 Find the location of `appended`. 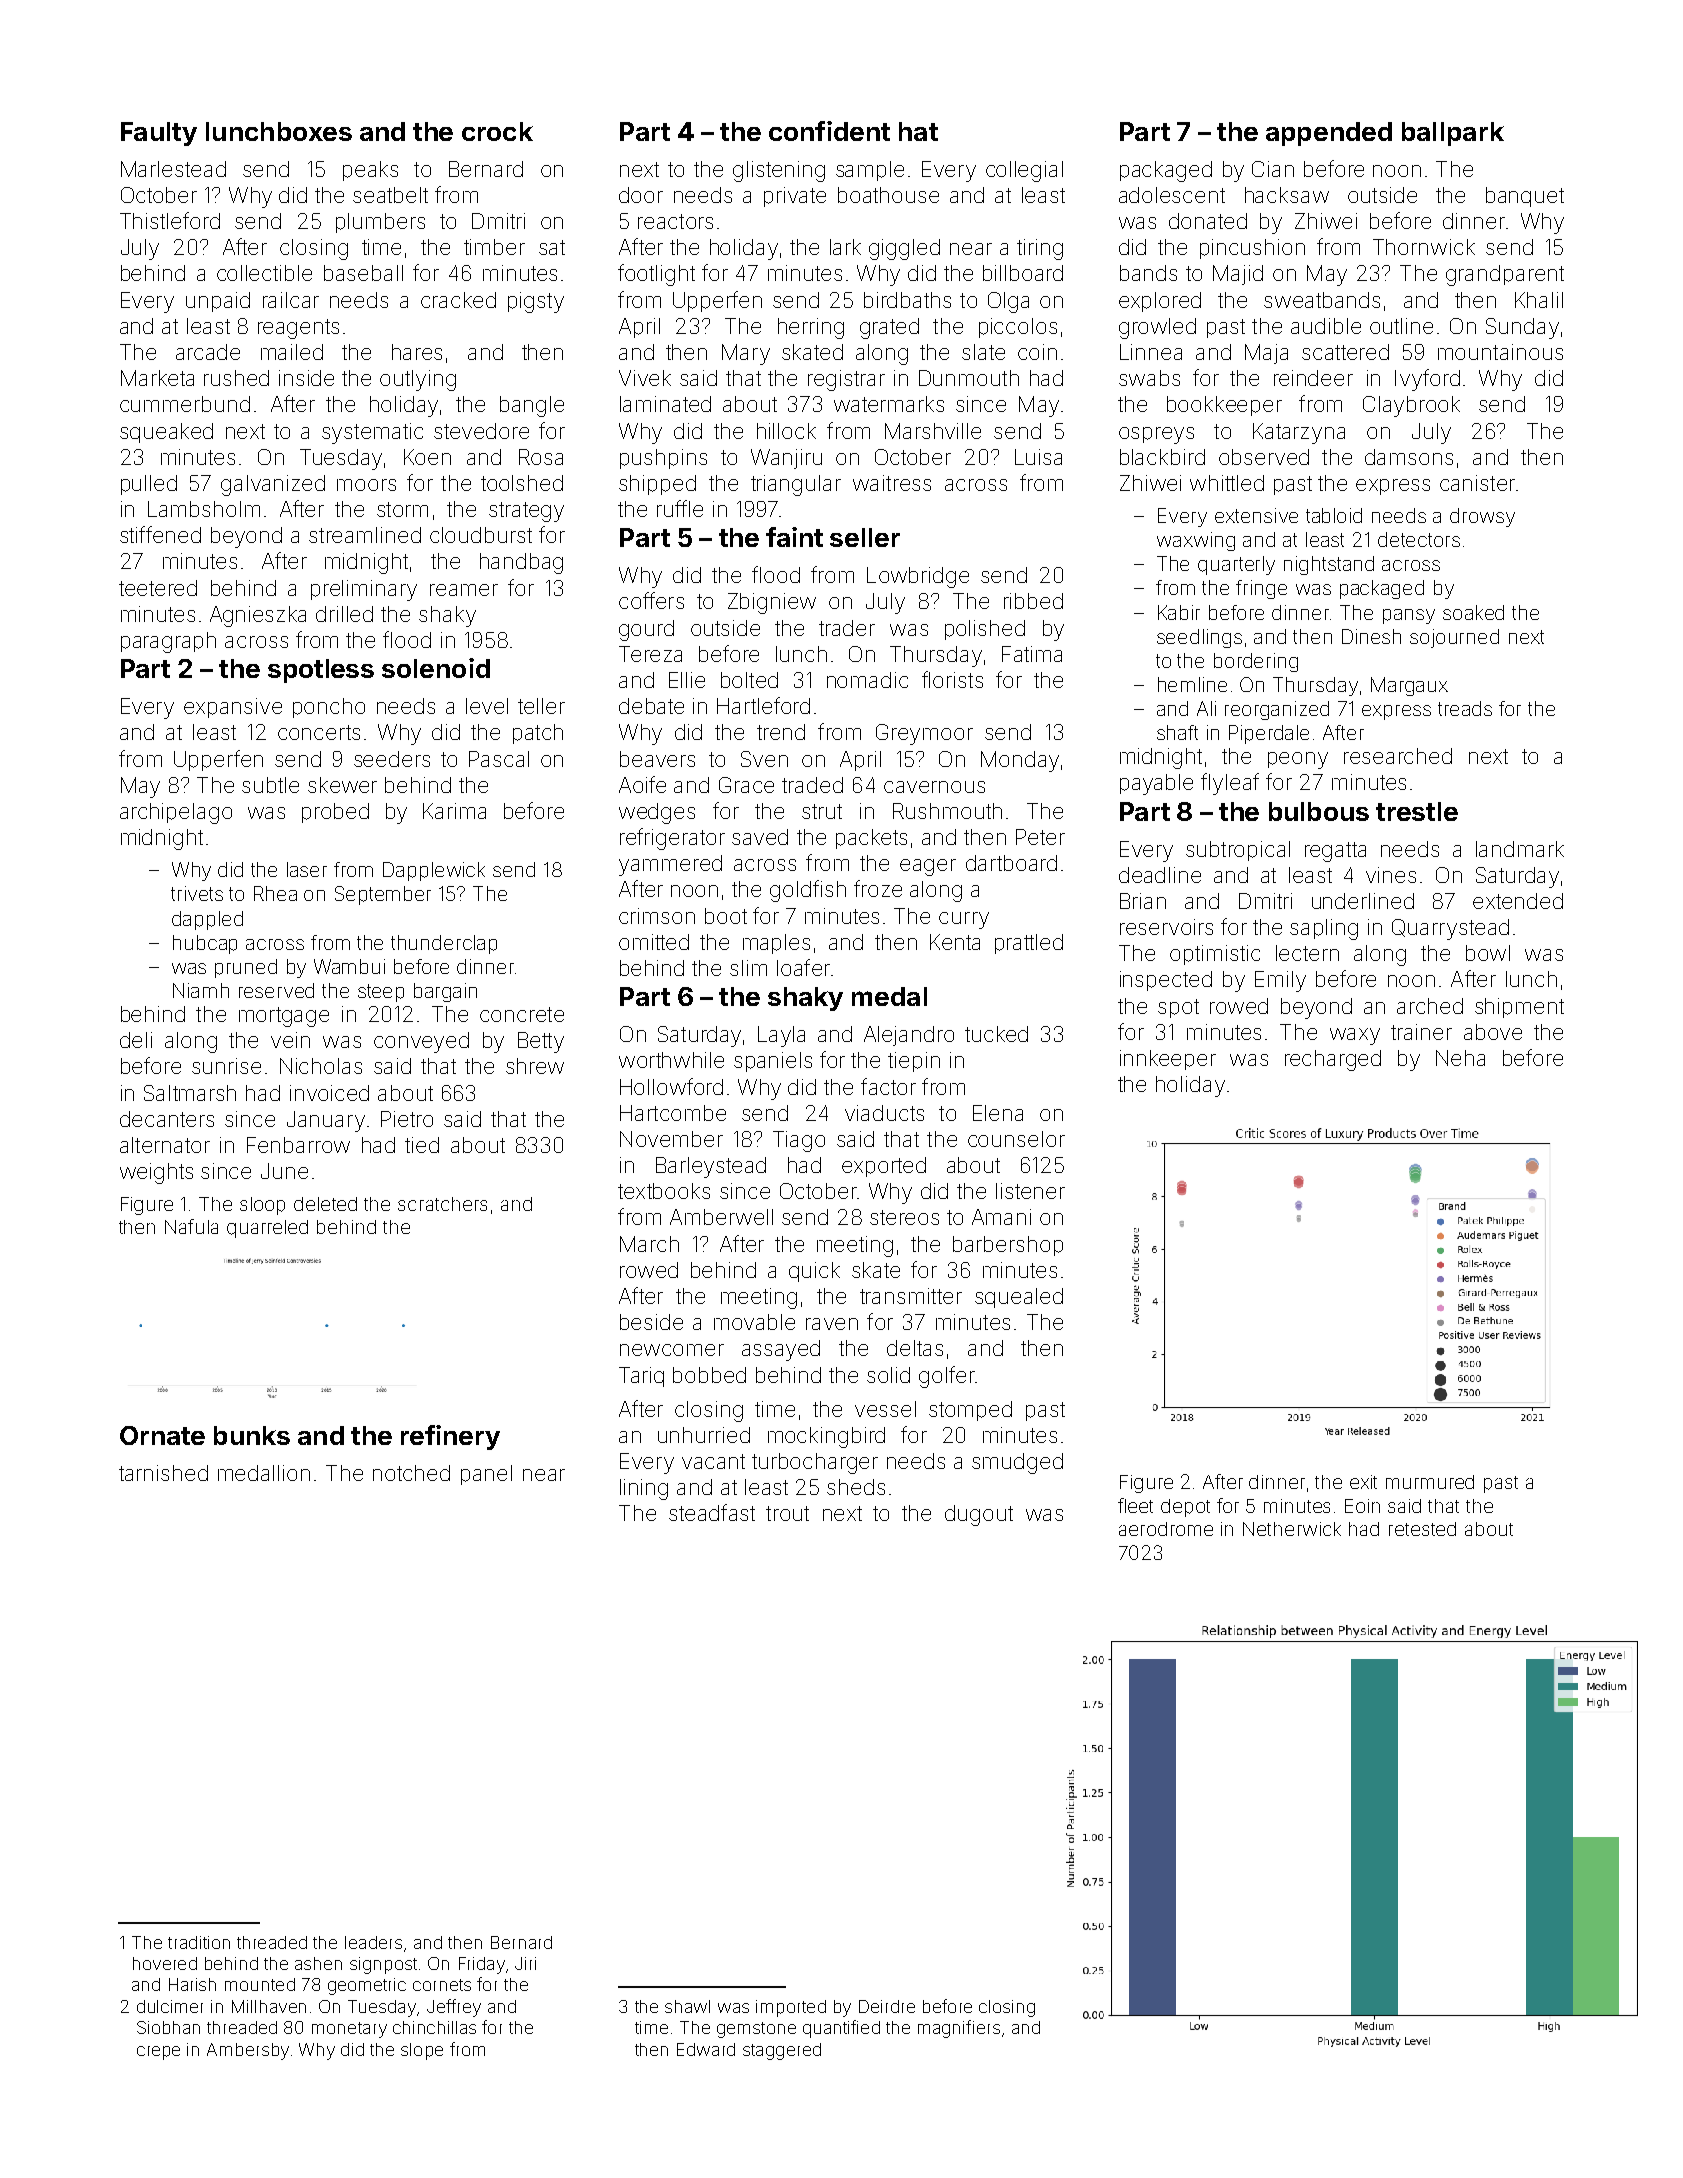

appended is located at coordinates (1329, 134).
